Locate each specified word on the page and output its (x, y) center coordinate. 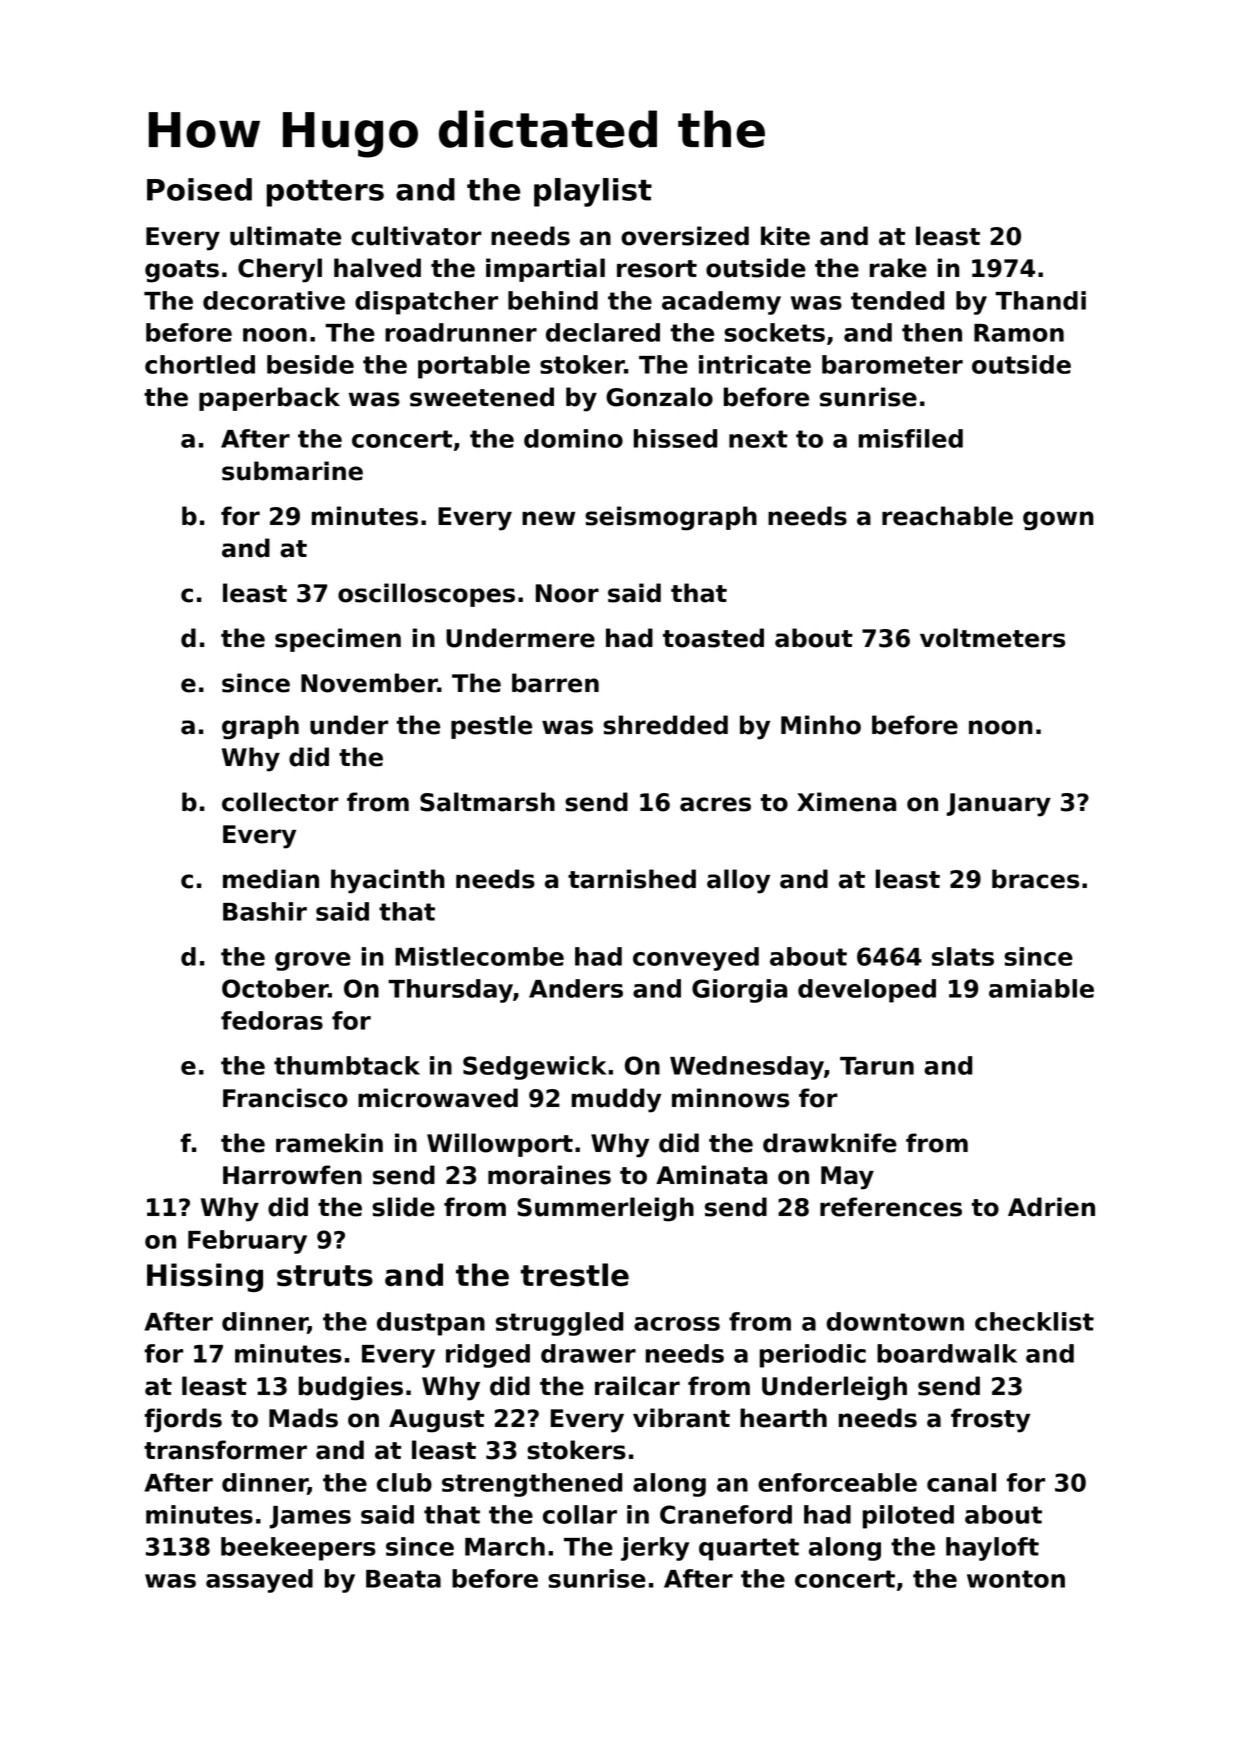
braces (1035, 879)
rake (898, 268)
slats (963, 956)
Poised (199, 189)
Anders (576, 988)
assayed (259, 1581)
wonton (1016, 1579)
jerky (655, 1549)
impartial (545, 270)
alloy (738, 881)
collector (280, 802)
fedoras (272, 1020)
